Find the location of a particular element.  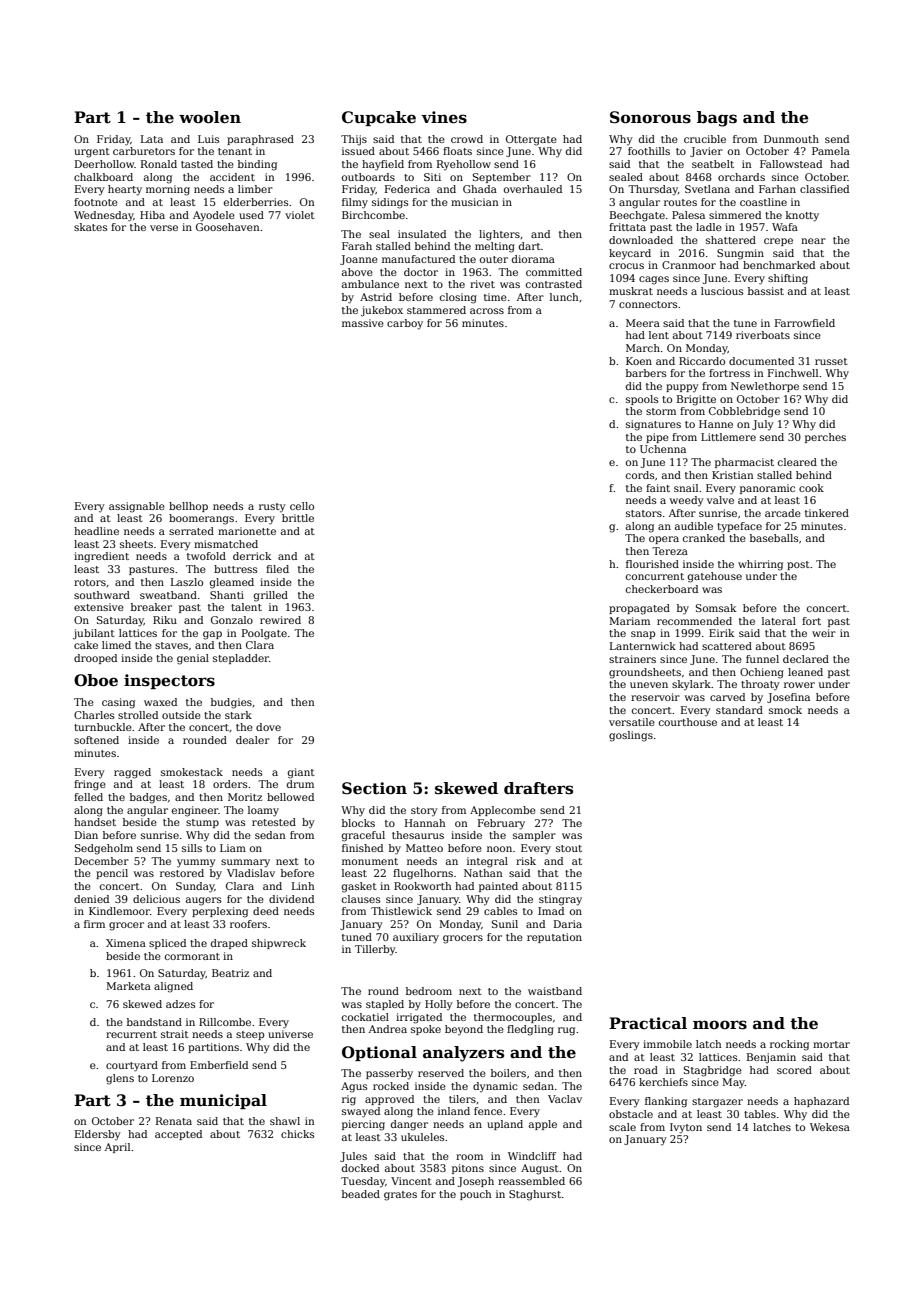

Hiba is located at coordinates (152, 215).
